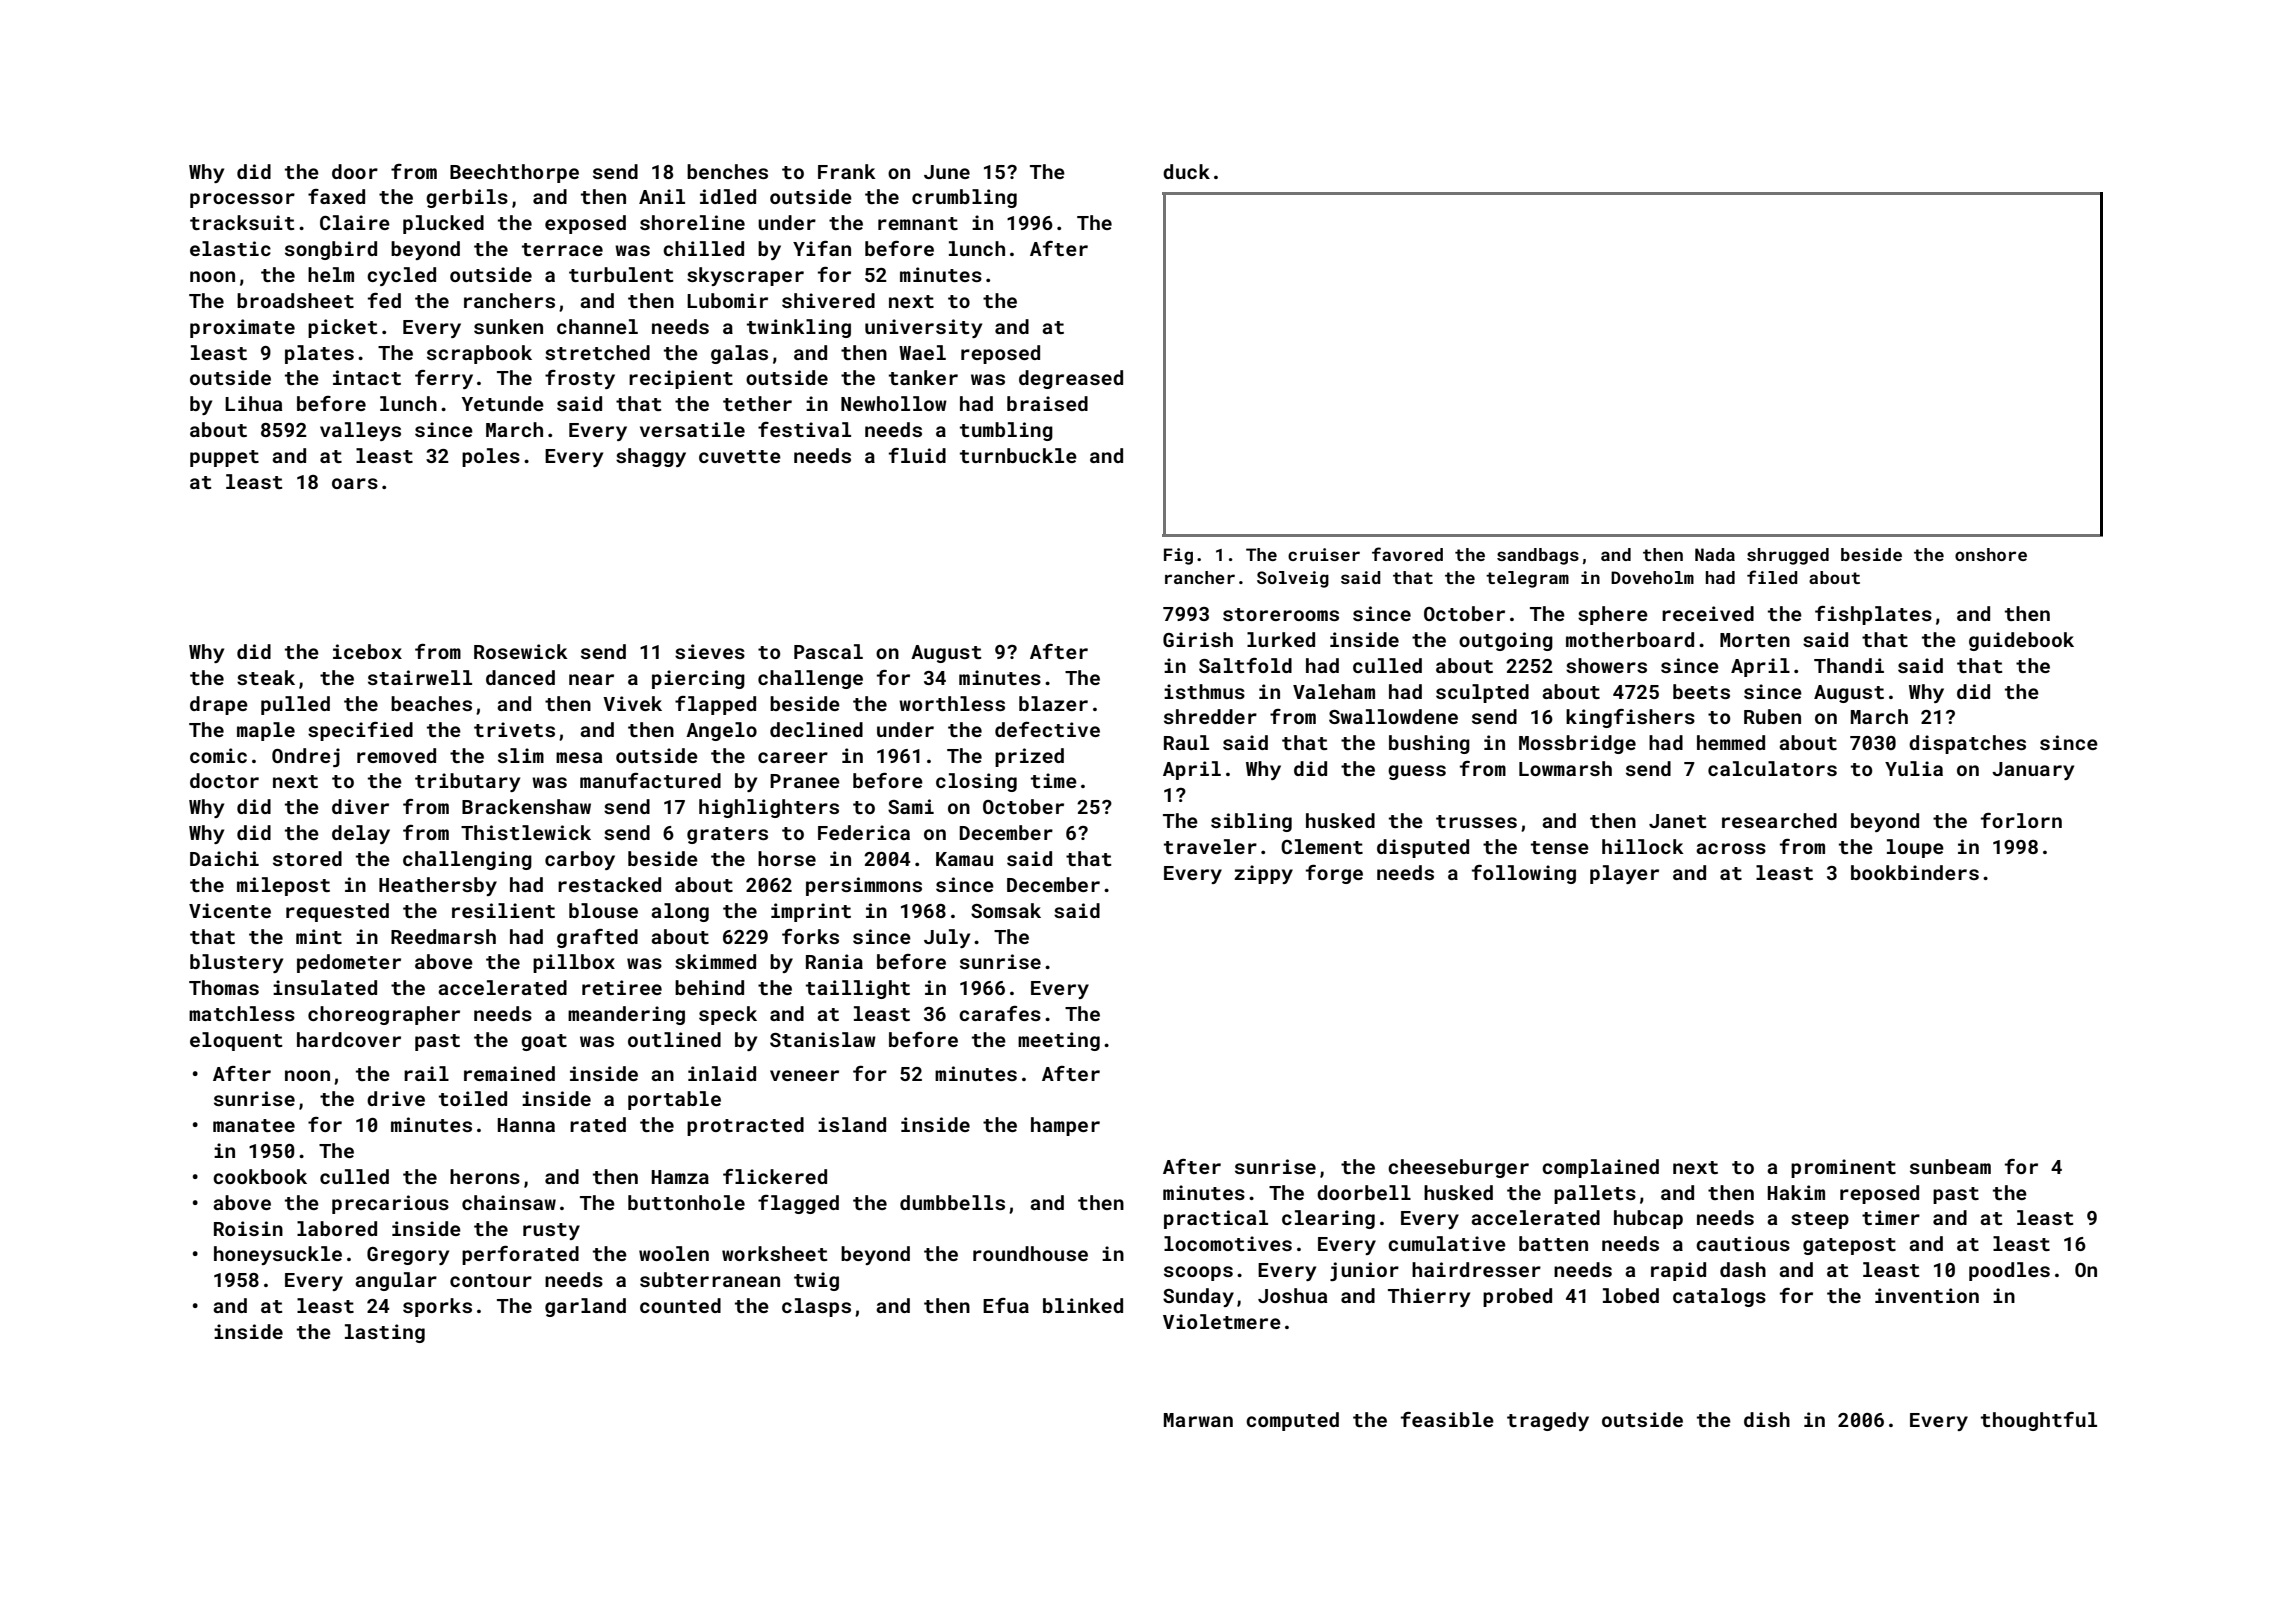 The height and width of the document is (1620, 2292). Describe the element at coordinates (367, 651) in the document. I see `icebox` at that location.
